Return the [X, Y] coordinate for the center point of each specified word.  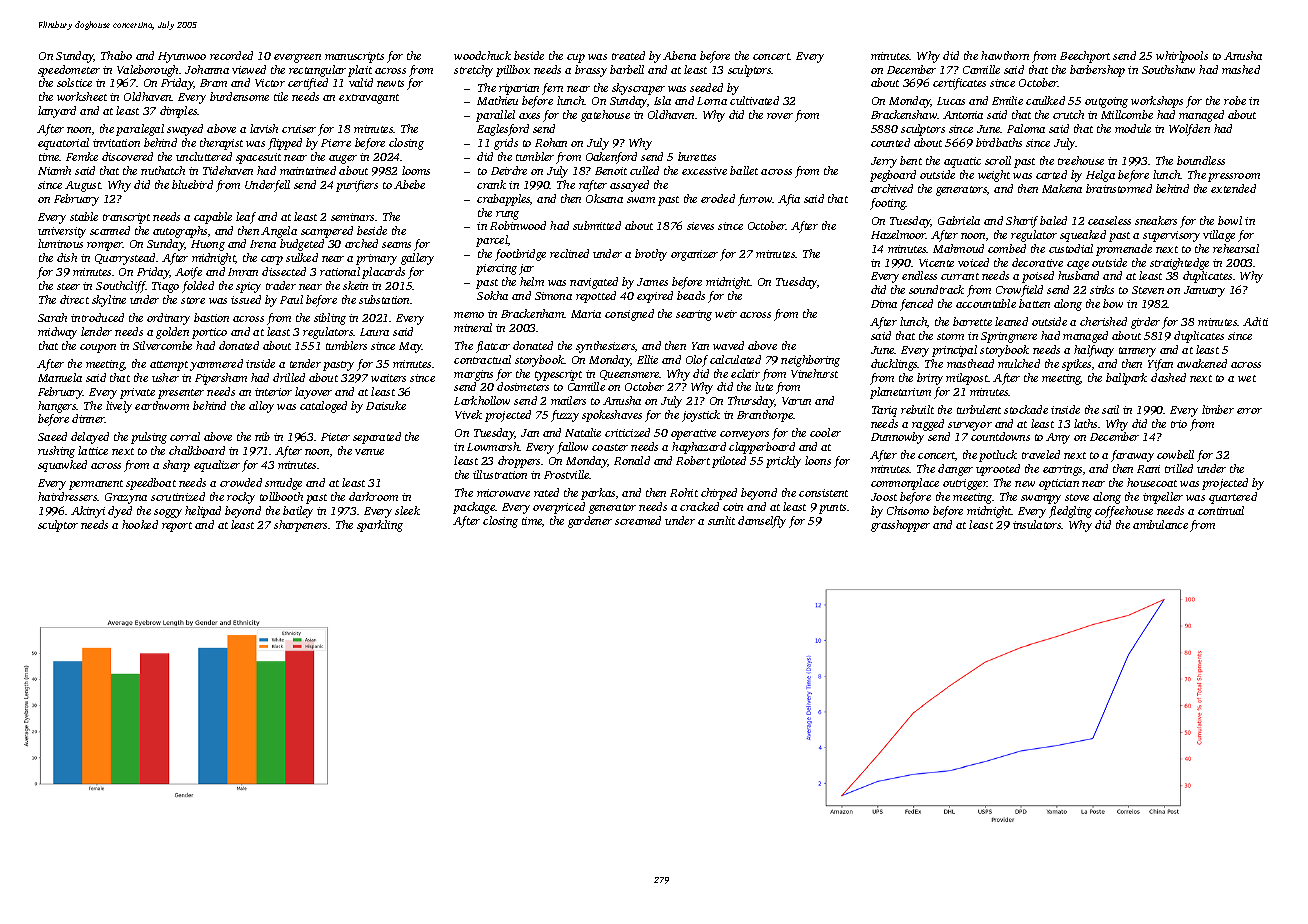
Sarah [52, 317]
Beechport [1085, 57]
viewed [249, 69]
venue [369, 452]
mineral [473, 327]
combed [1007, 248]
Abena [679, 55]
